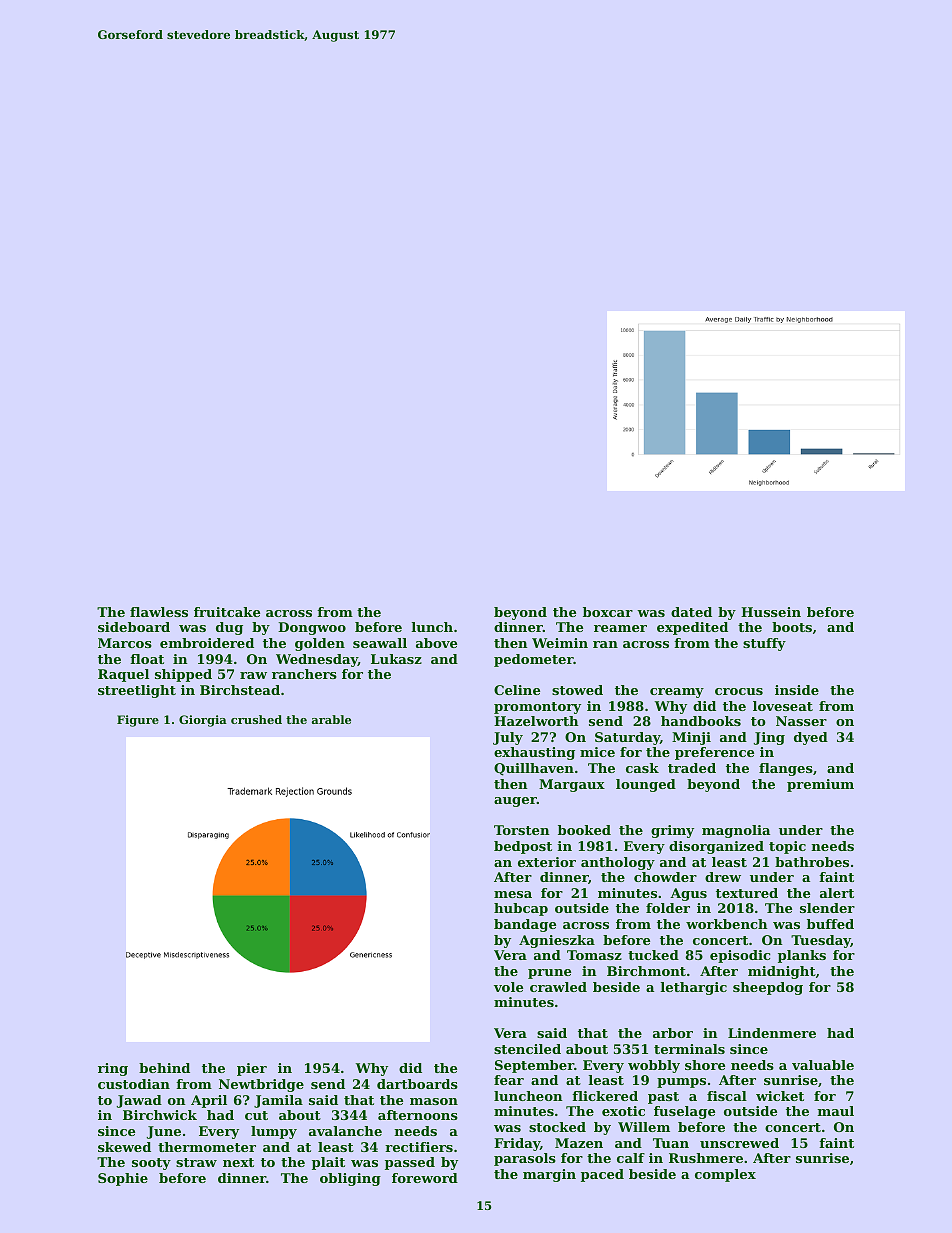 Image resolution: width=952 pixels, height=1233 pixels. Describe the element at coordinates (159, 612) in the page. I see `flawless` at that location.
